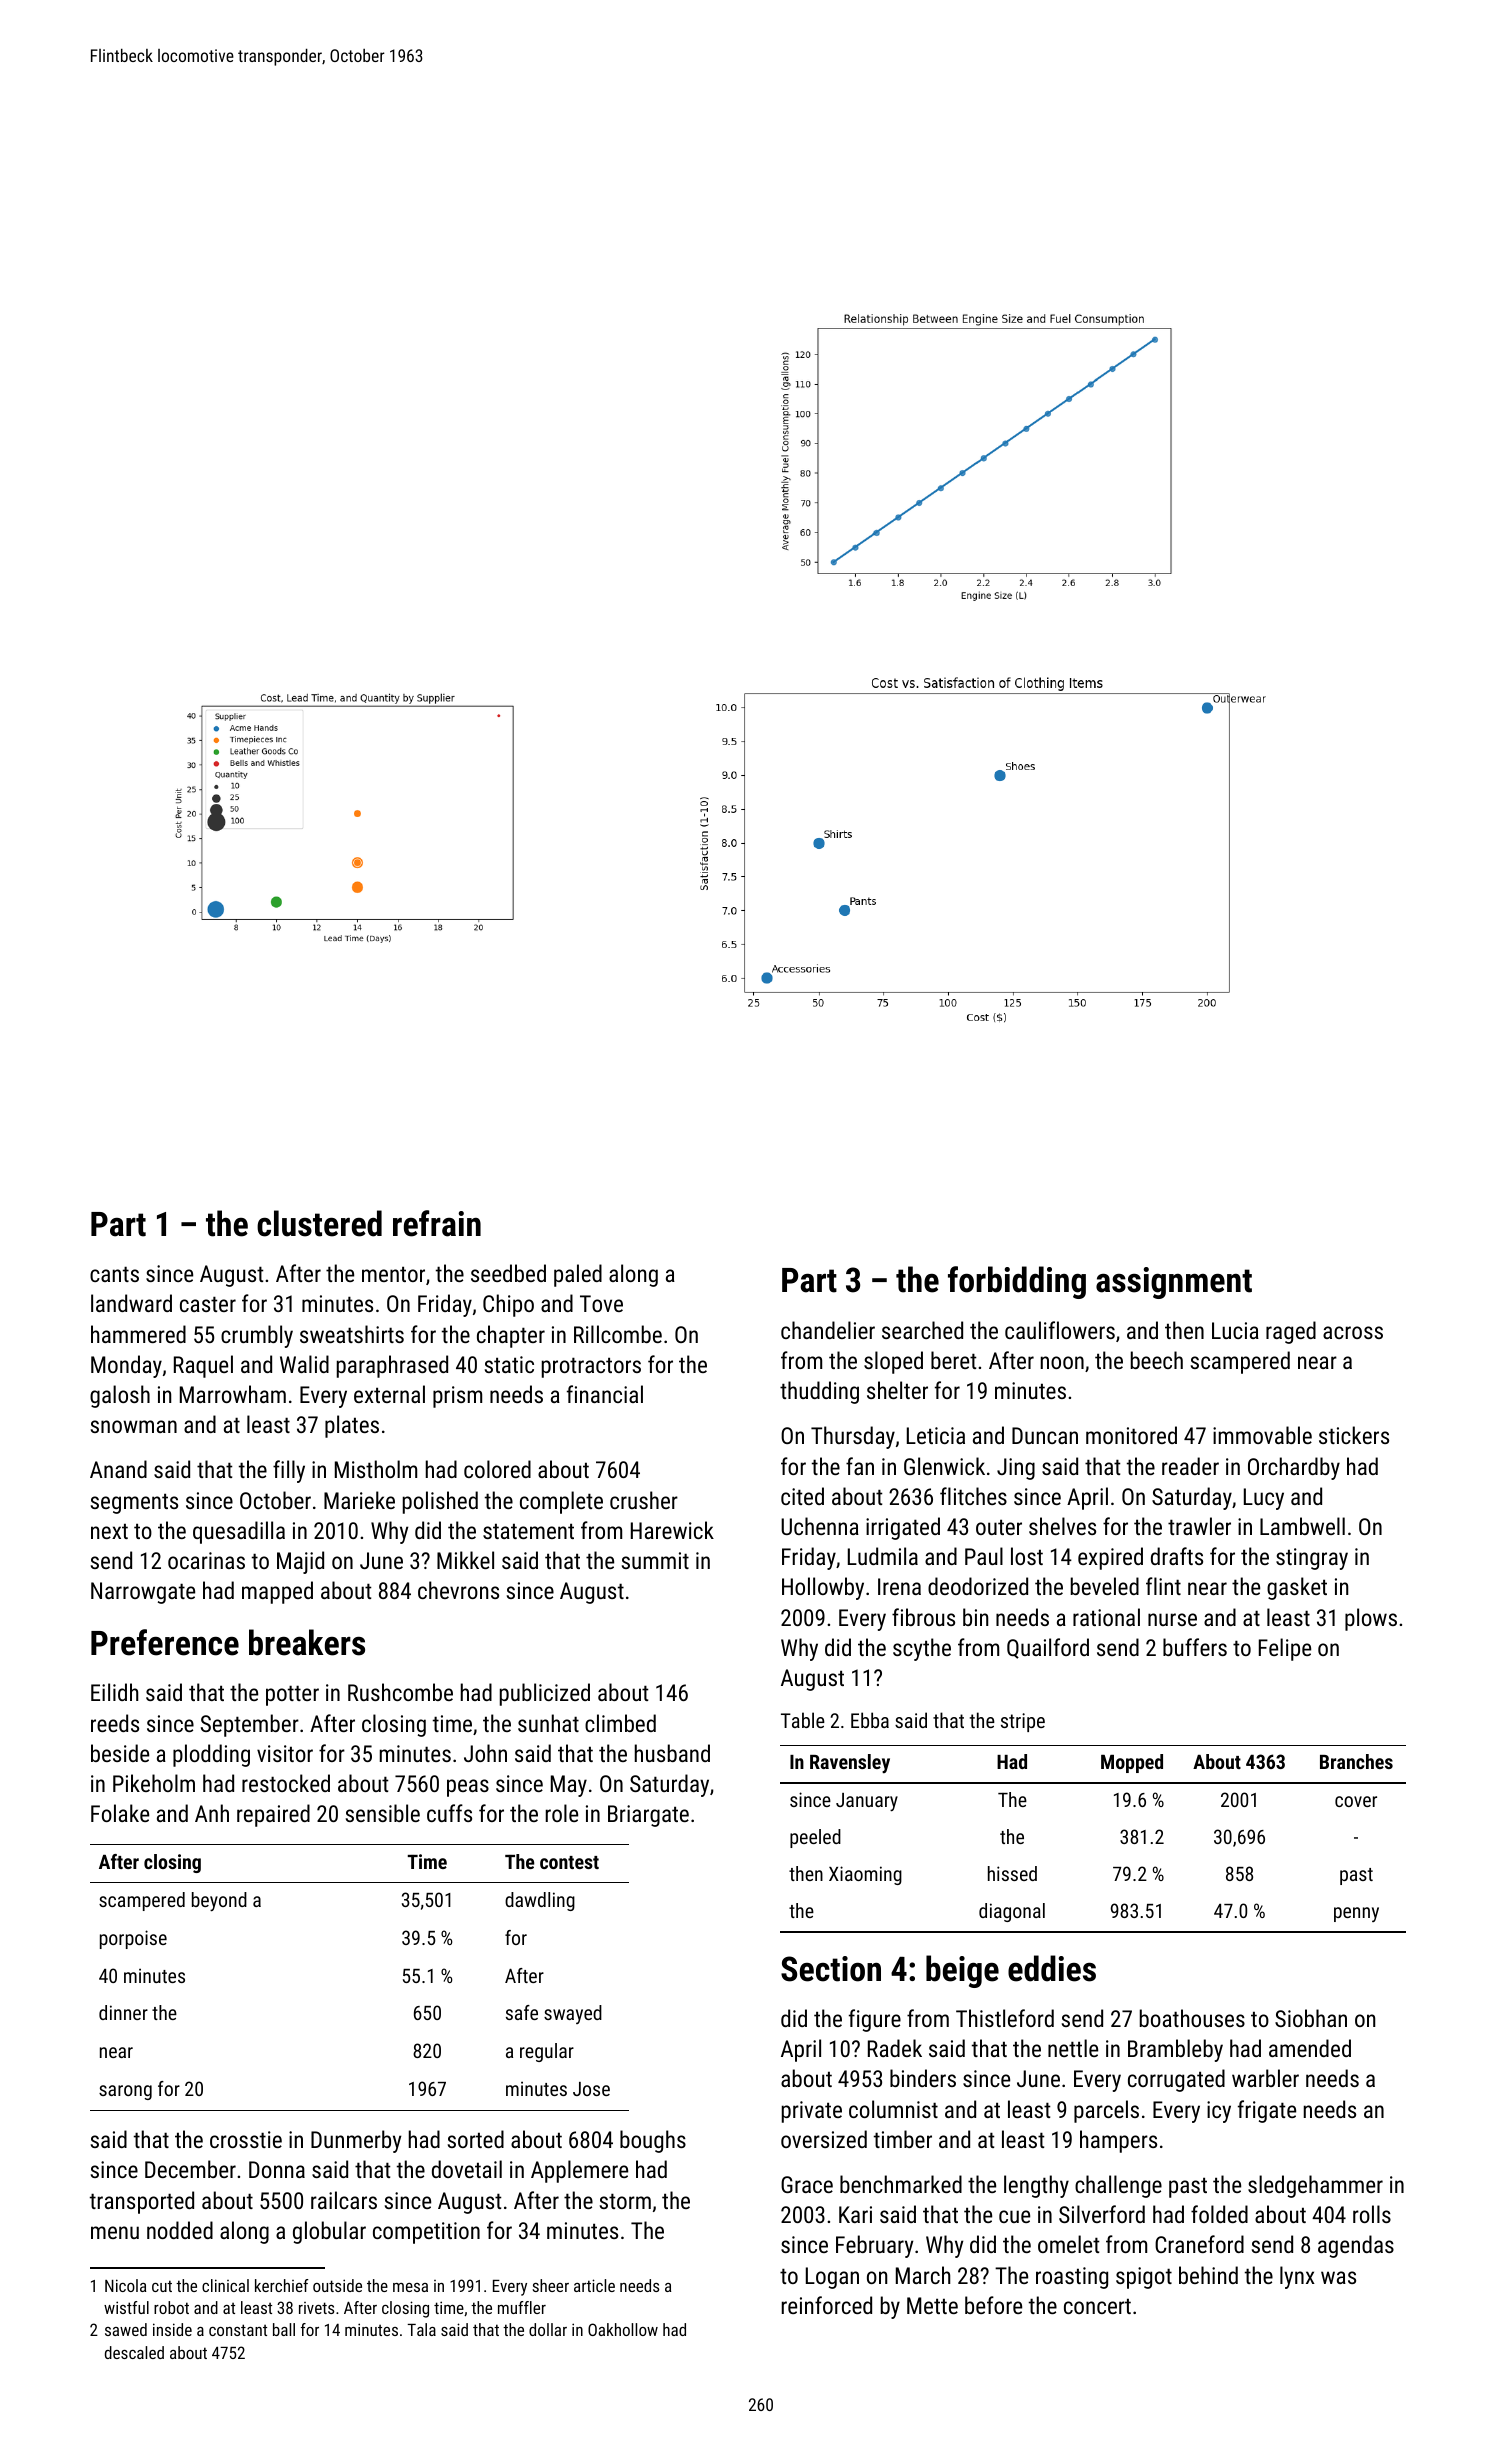 The image size is (1496, 2464). I want to click on Lambwell, so click(1302, 1526).
